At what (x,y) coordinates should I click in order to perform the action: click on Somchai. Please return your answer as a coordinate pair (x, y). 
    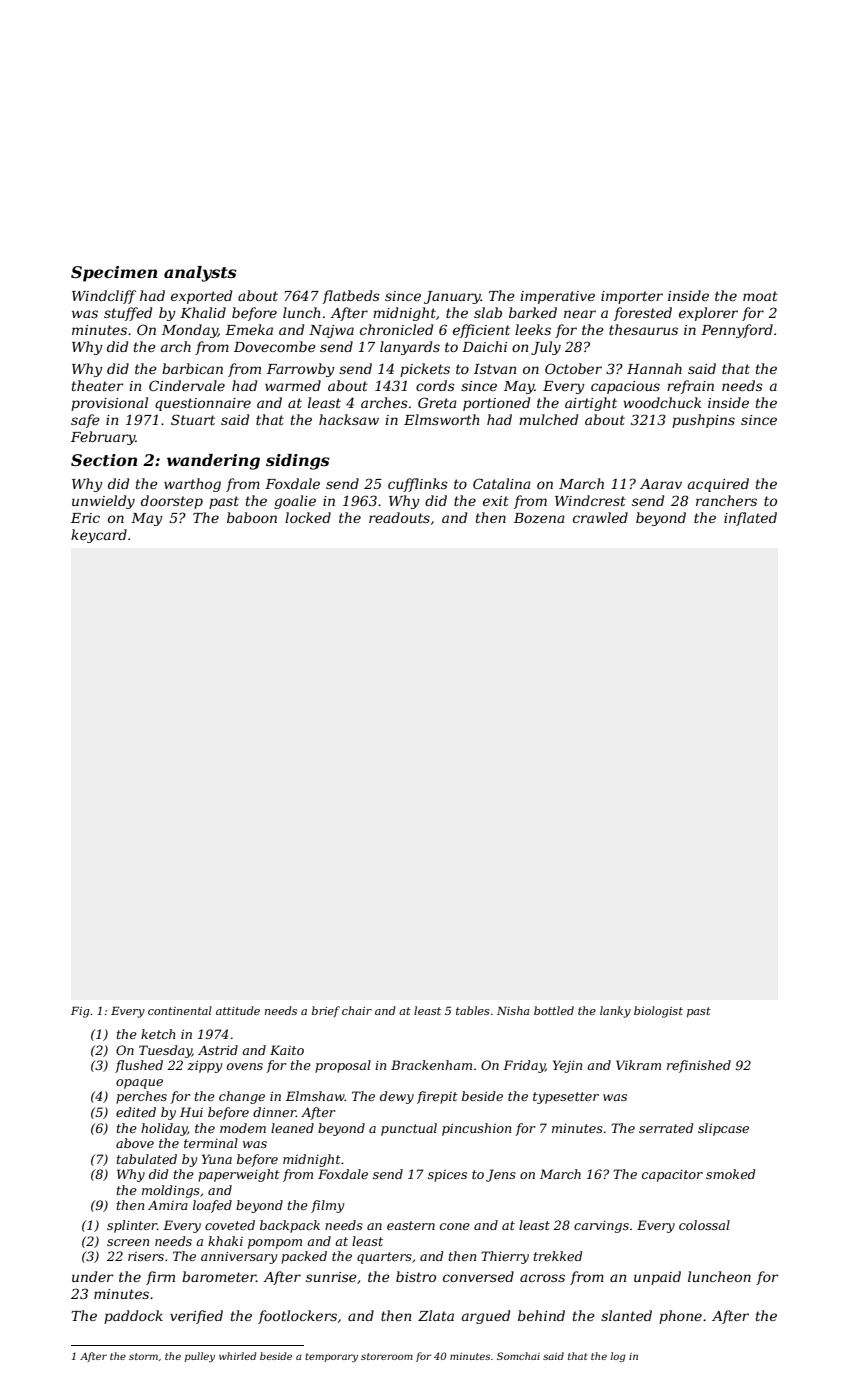
    Looking at the image, I should click on (518, 1356).
